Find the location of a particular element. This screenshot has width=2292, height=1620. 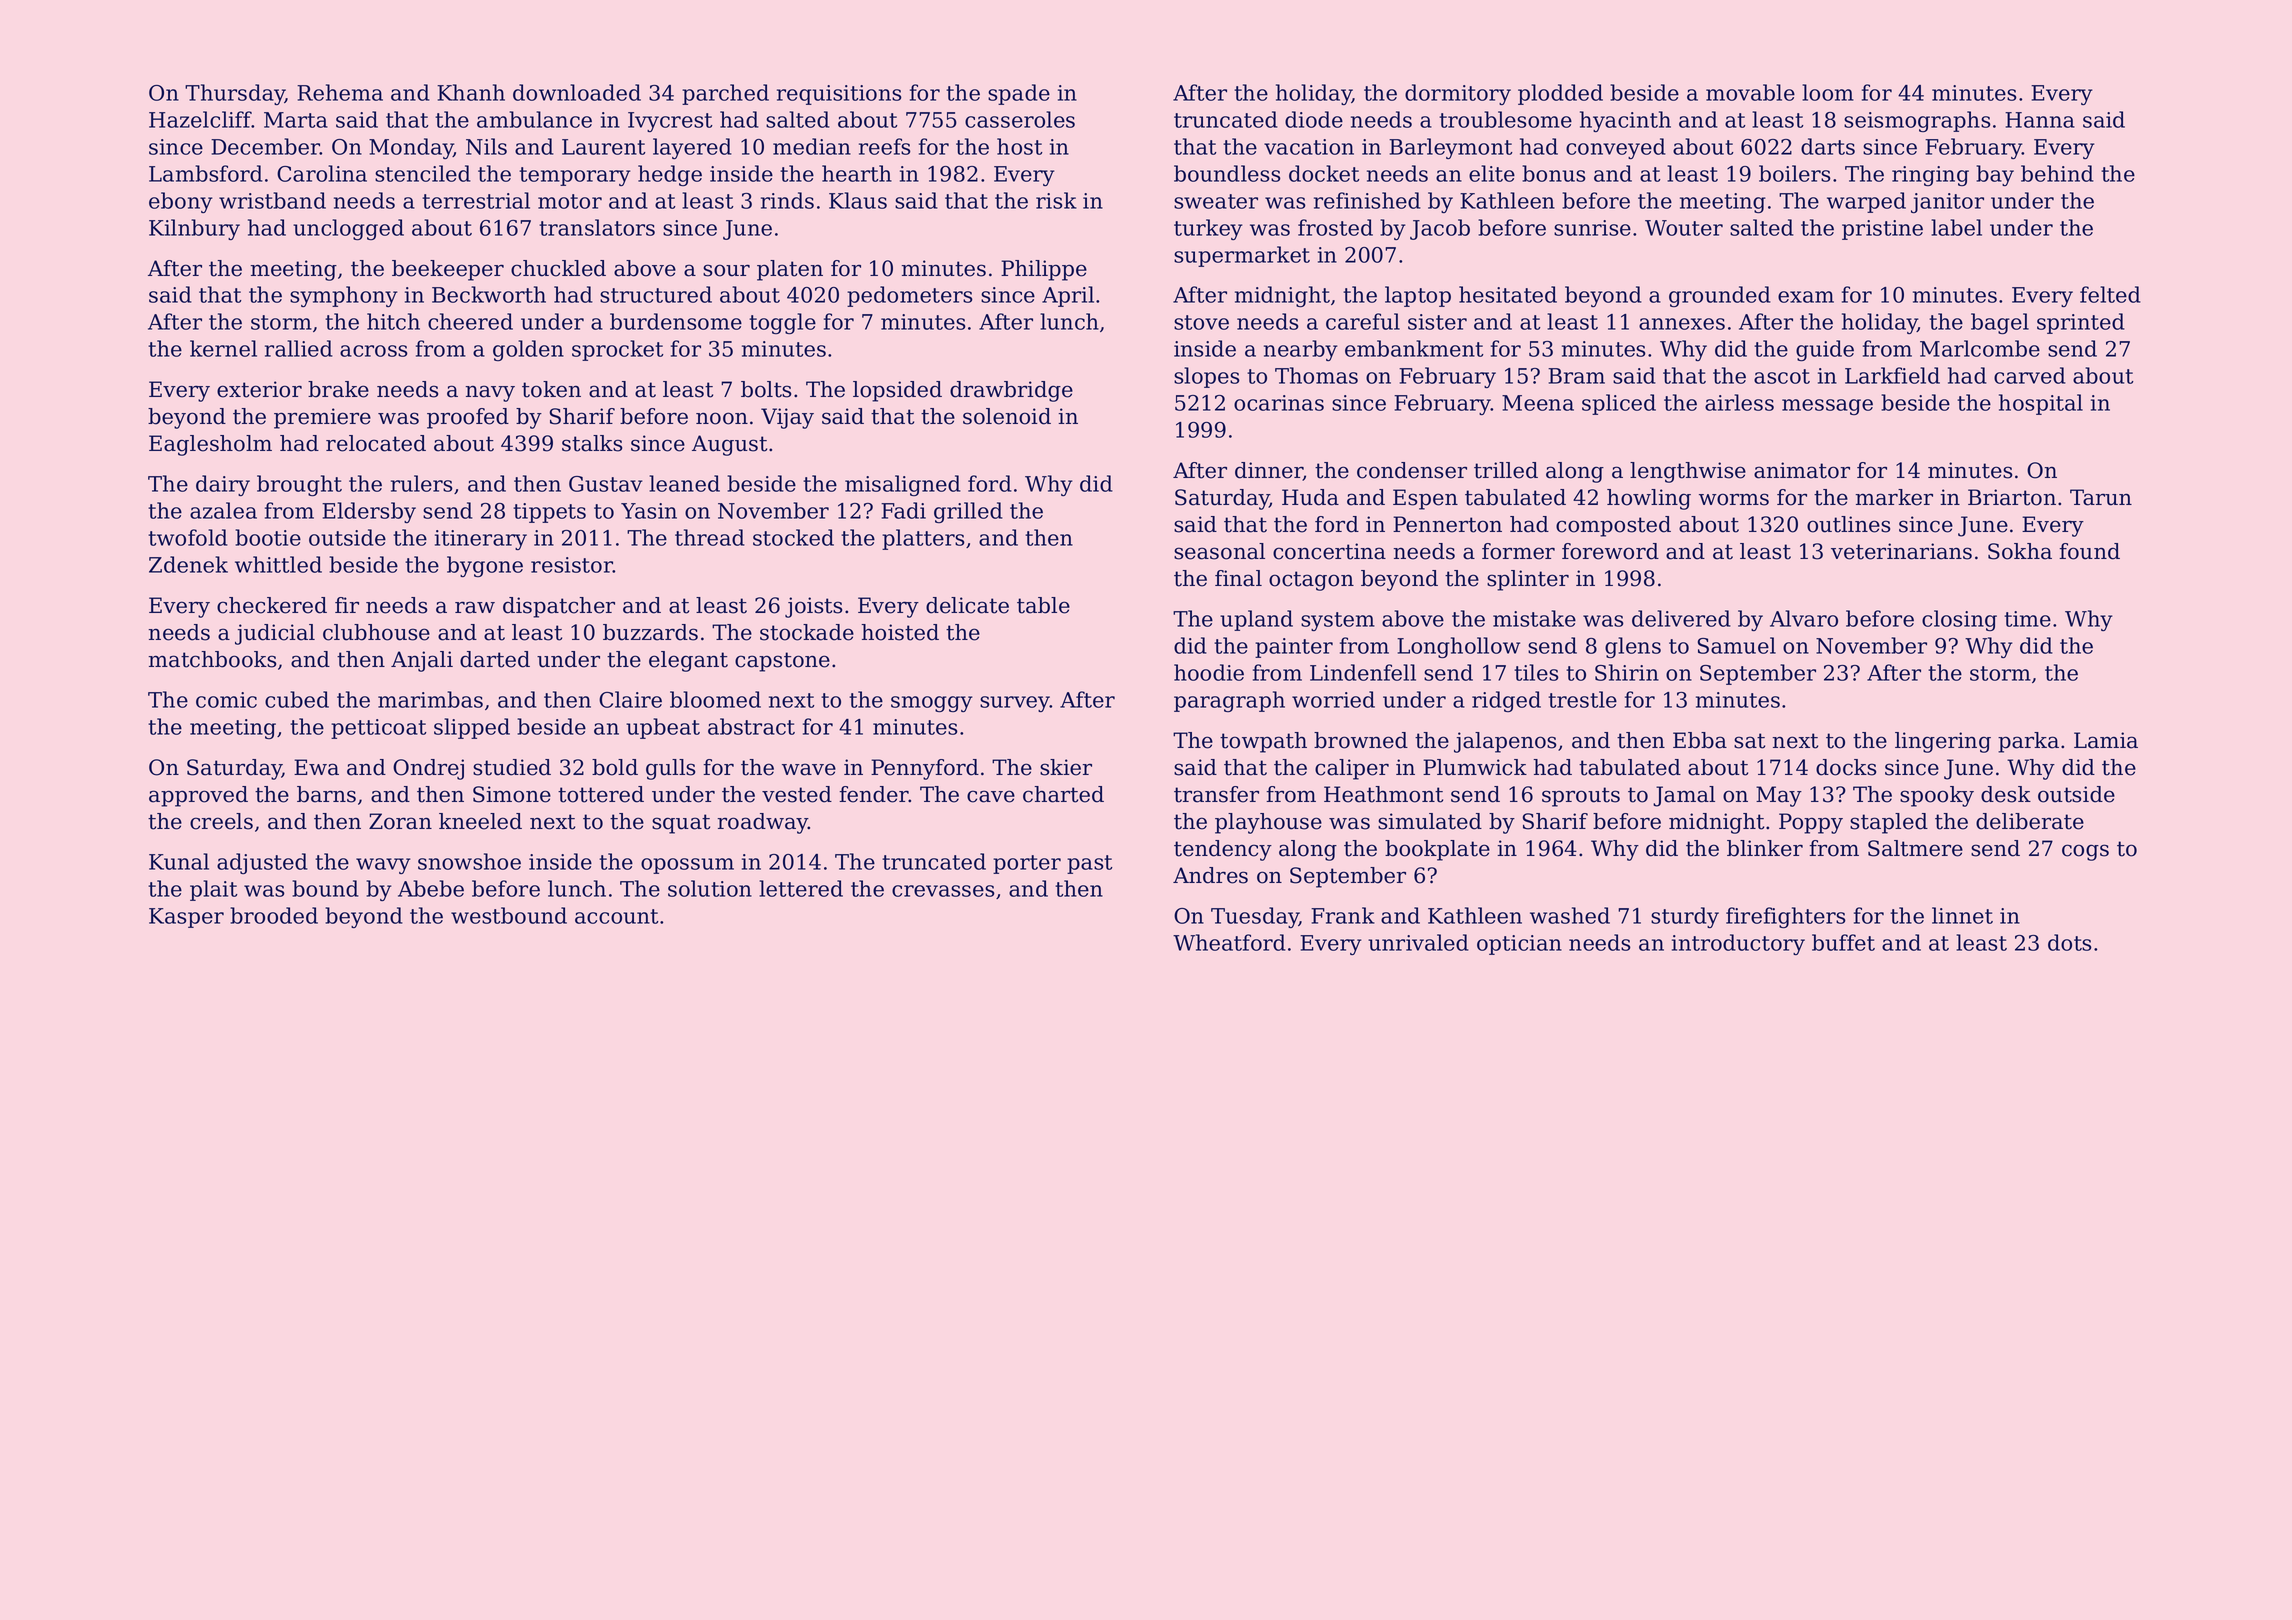

spade is located at coordinates (1019, 94).
